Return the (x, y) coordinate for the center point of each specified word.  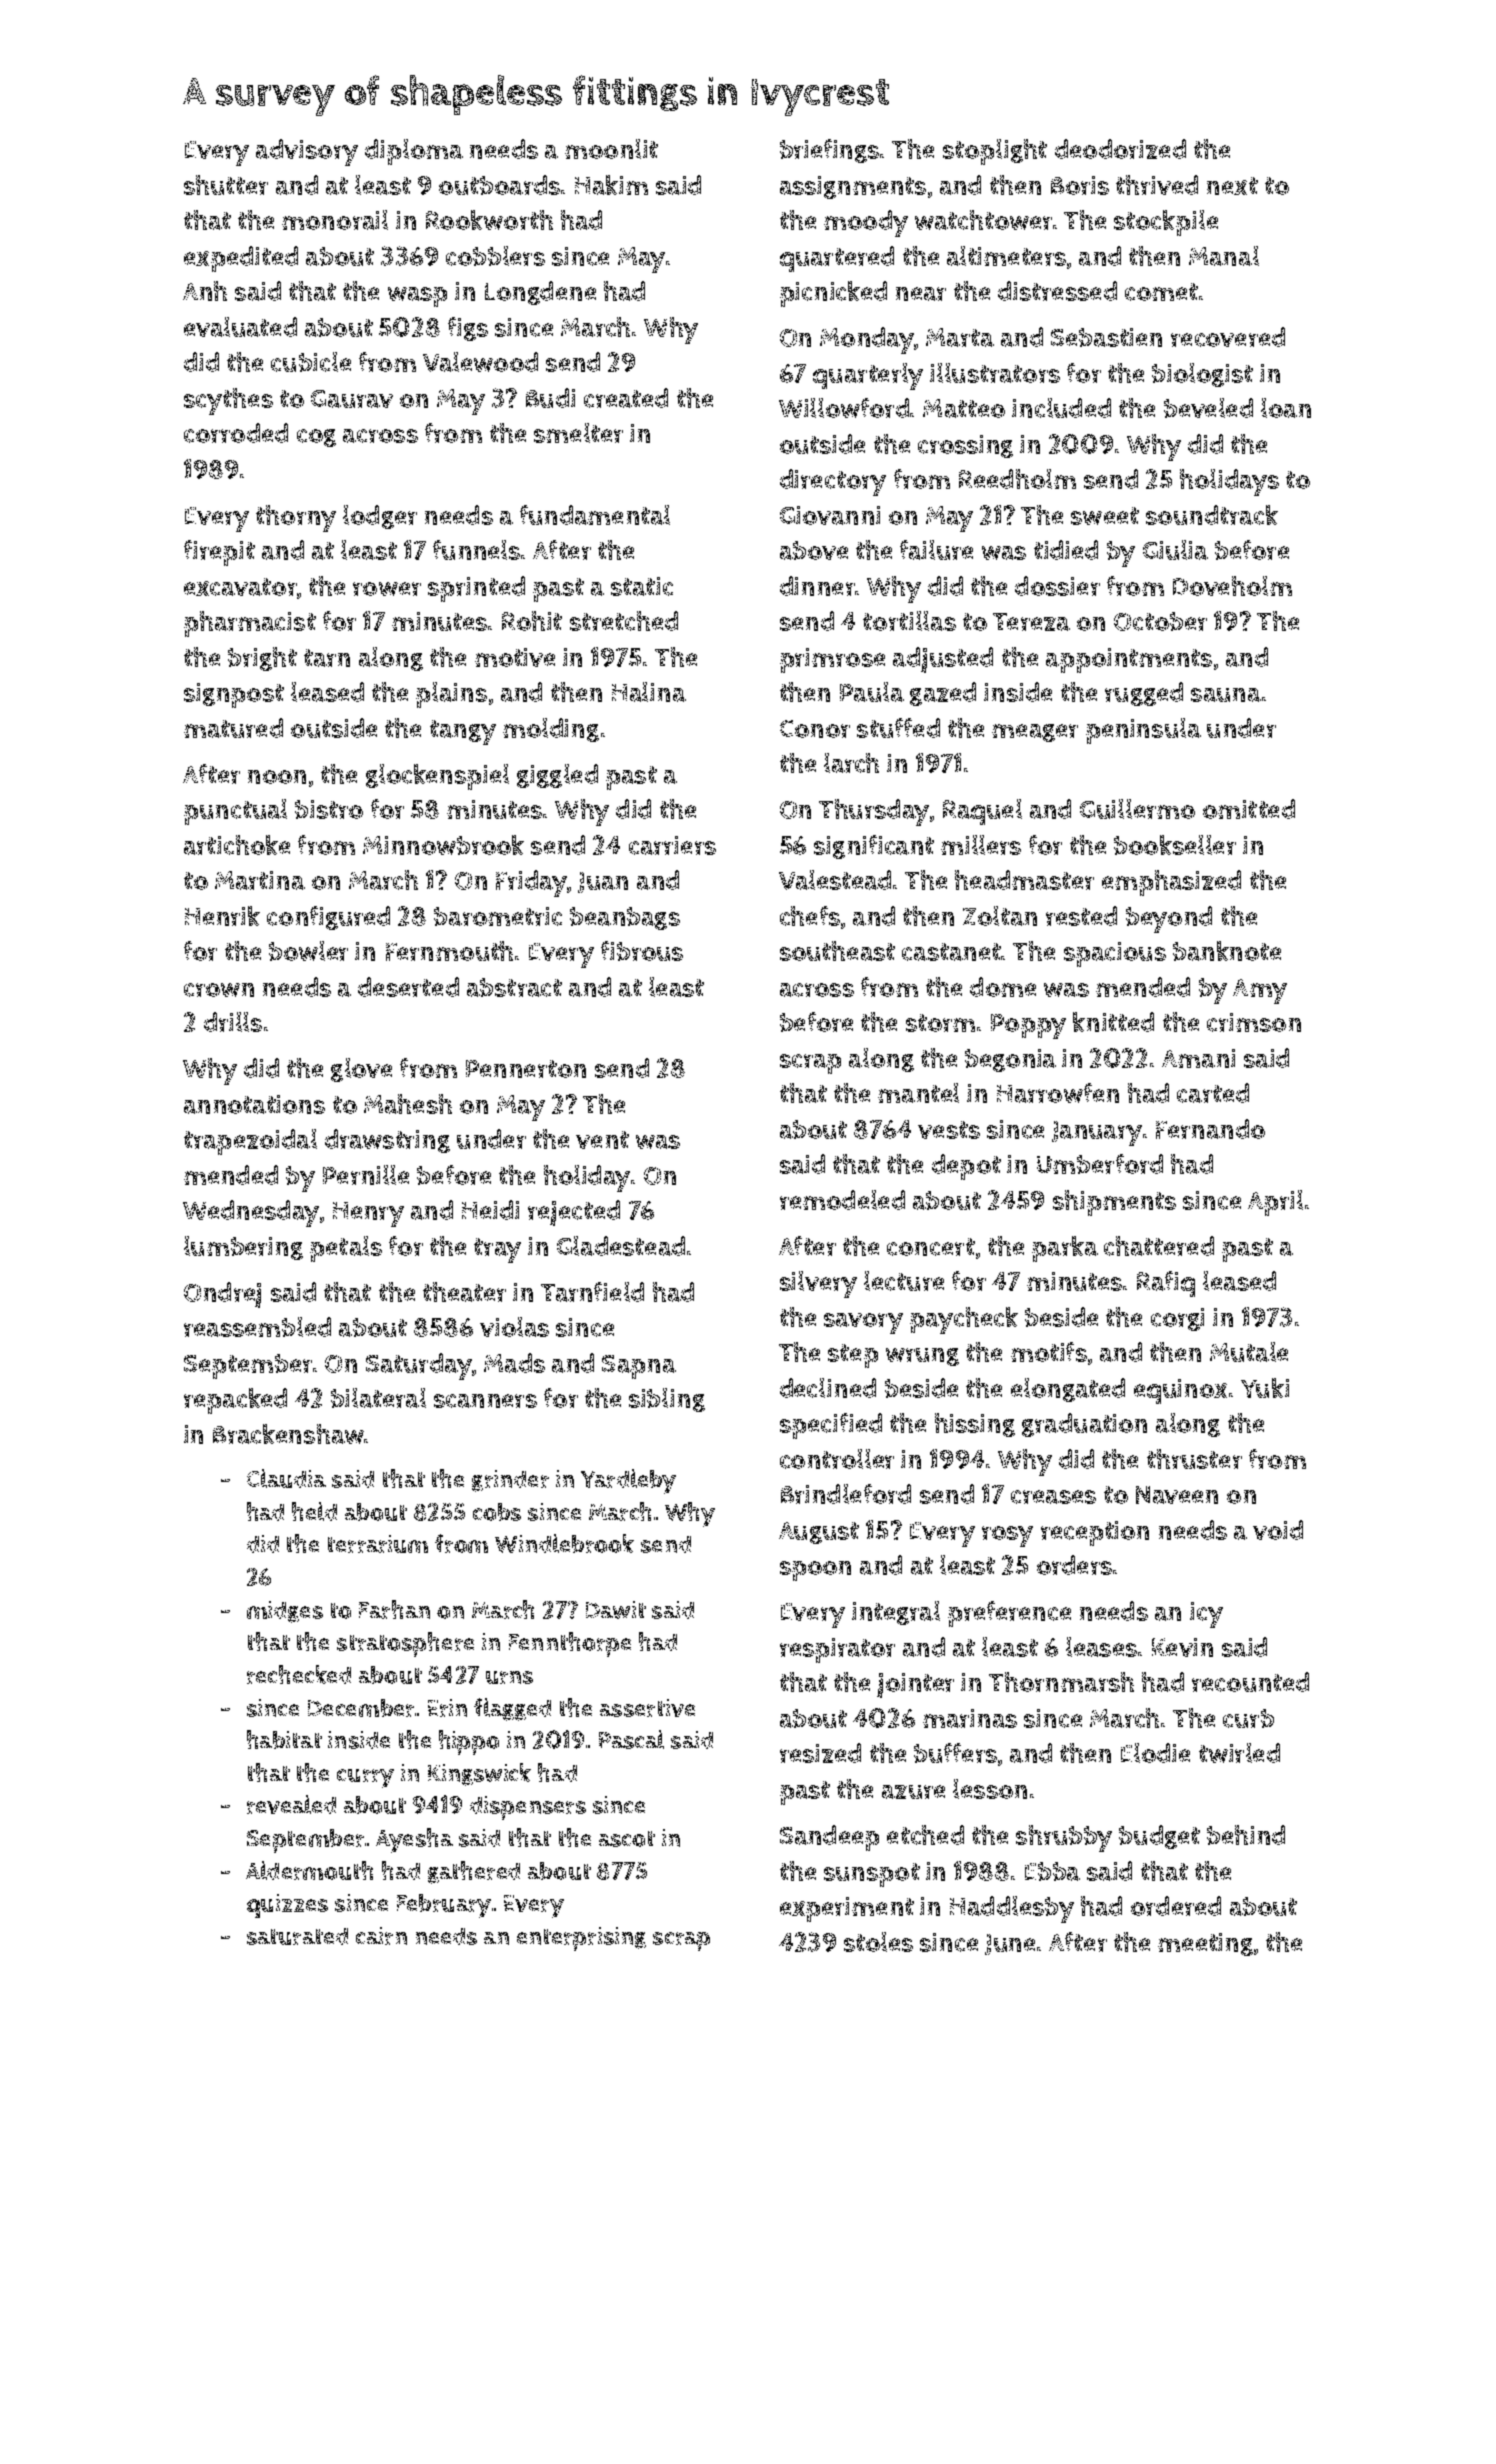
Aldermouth (309, 1870)
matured (233, 728)
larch (851, 763)
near (921, 294)
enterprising (581, 1939)
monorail (335, 220)
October (1160, 621)
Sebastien (1106, 337)
